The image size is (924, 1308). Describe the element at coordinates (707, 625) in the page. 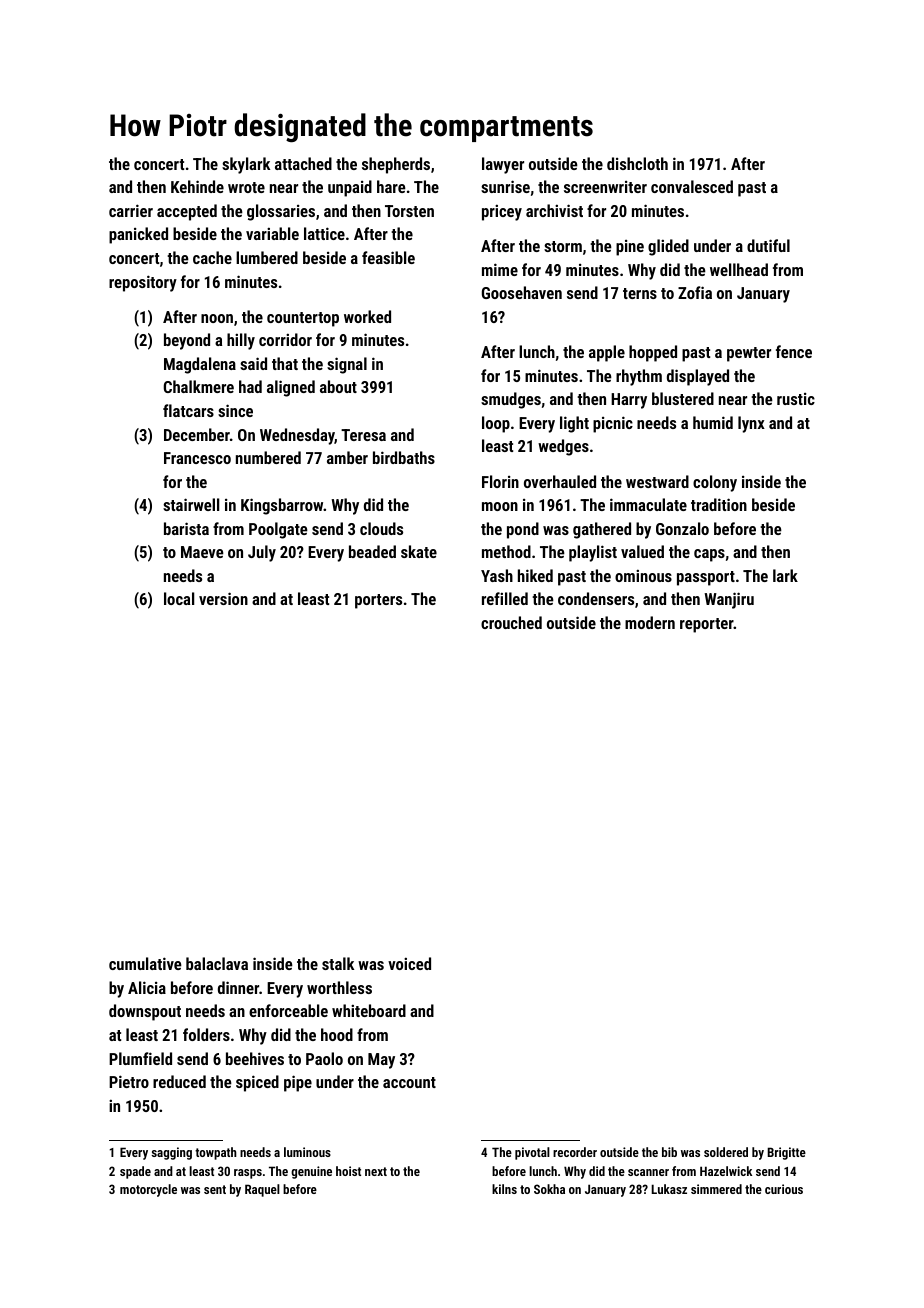

I see `reporter` at that location.
